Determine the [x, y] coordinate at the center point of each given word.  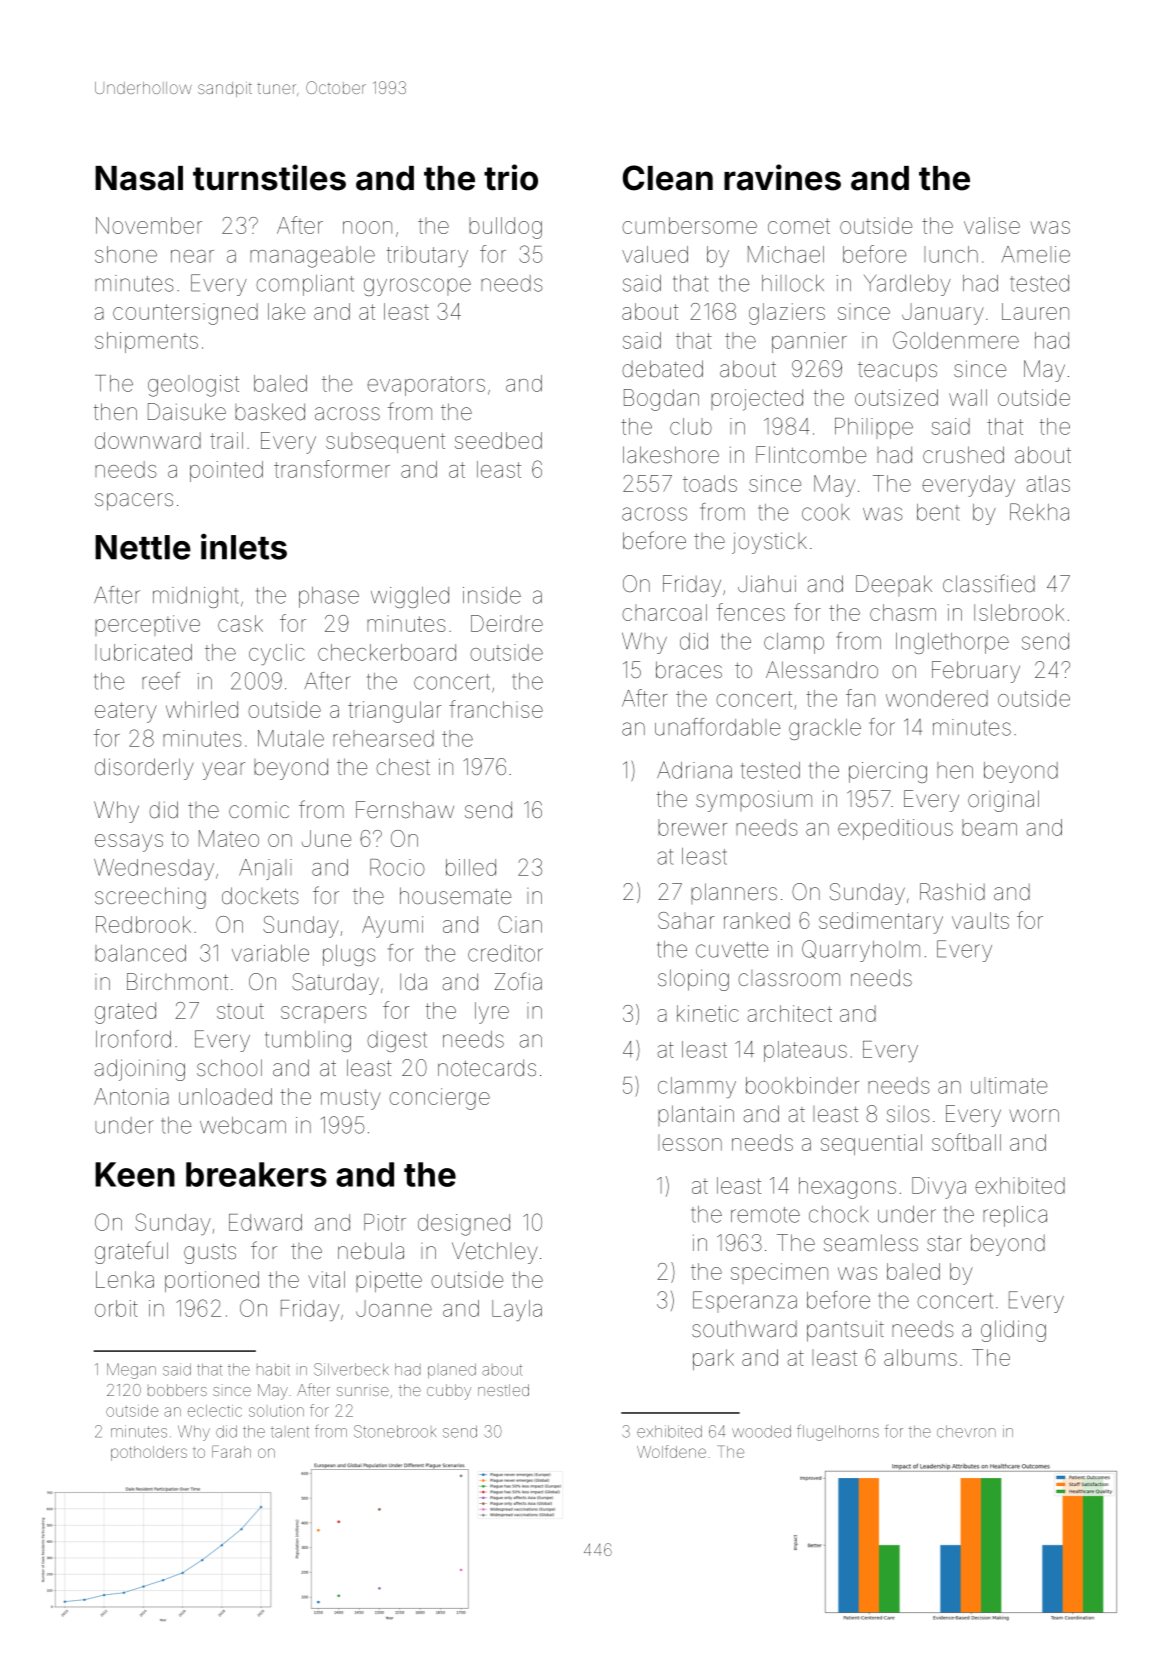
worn [1034, 1116]
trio [511, 177]
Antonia [131, 1096]
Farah [231, 1451]
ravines [782, 177]
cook [826, 512]
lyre [492, 1013]
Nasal [139, 178]
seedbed [498, 440]
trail [226, 440]
